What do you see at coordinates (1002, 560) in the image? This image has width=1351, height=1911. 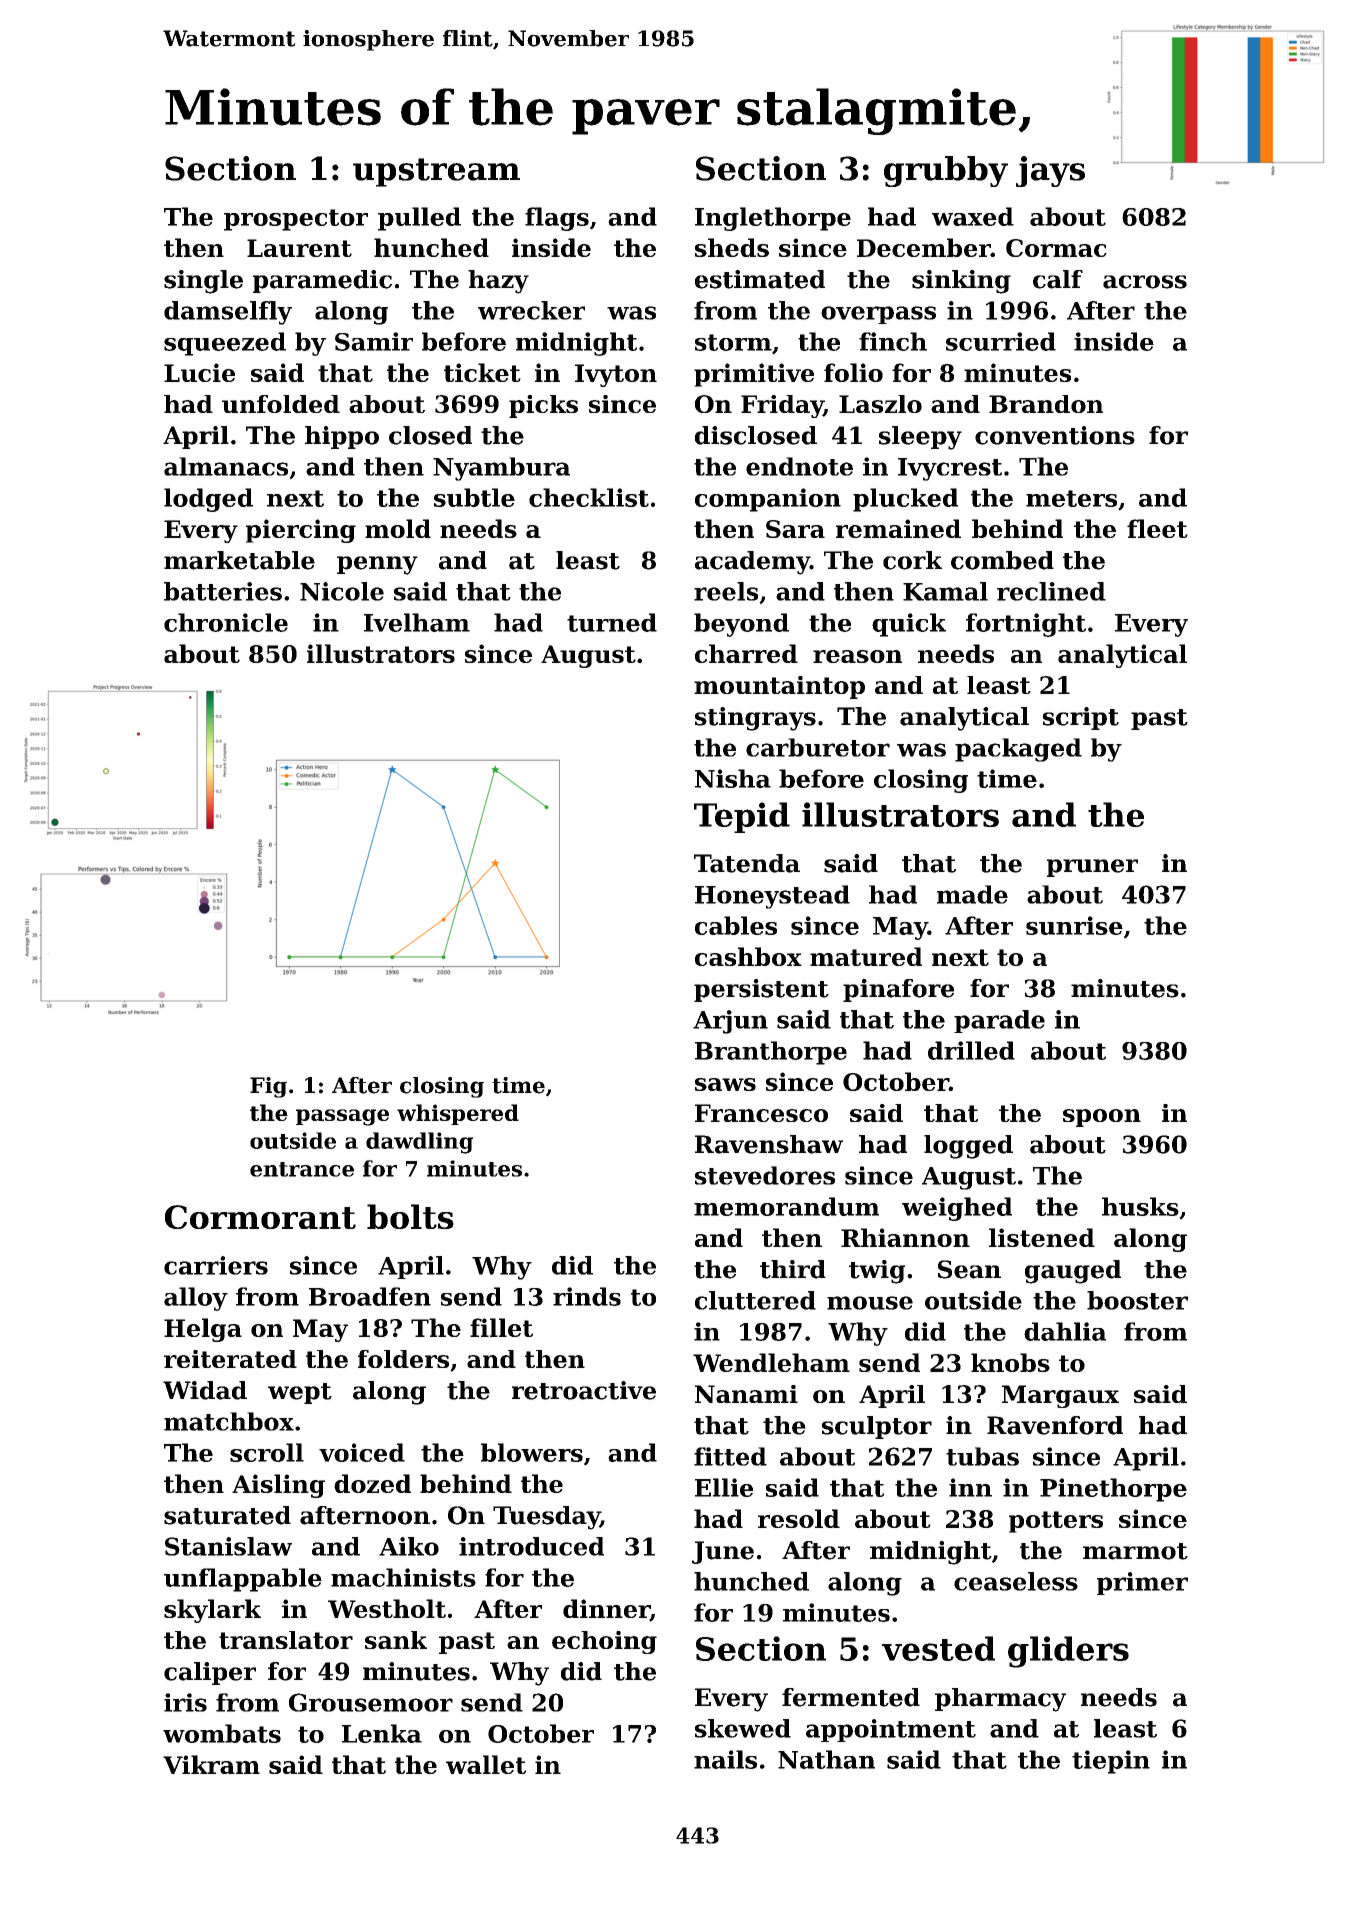 I see `combed` at bounding box center [1002, 560].
